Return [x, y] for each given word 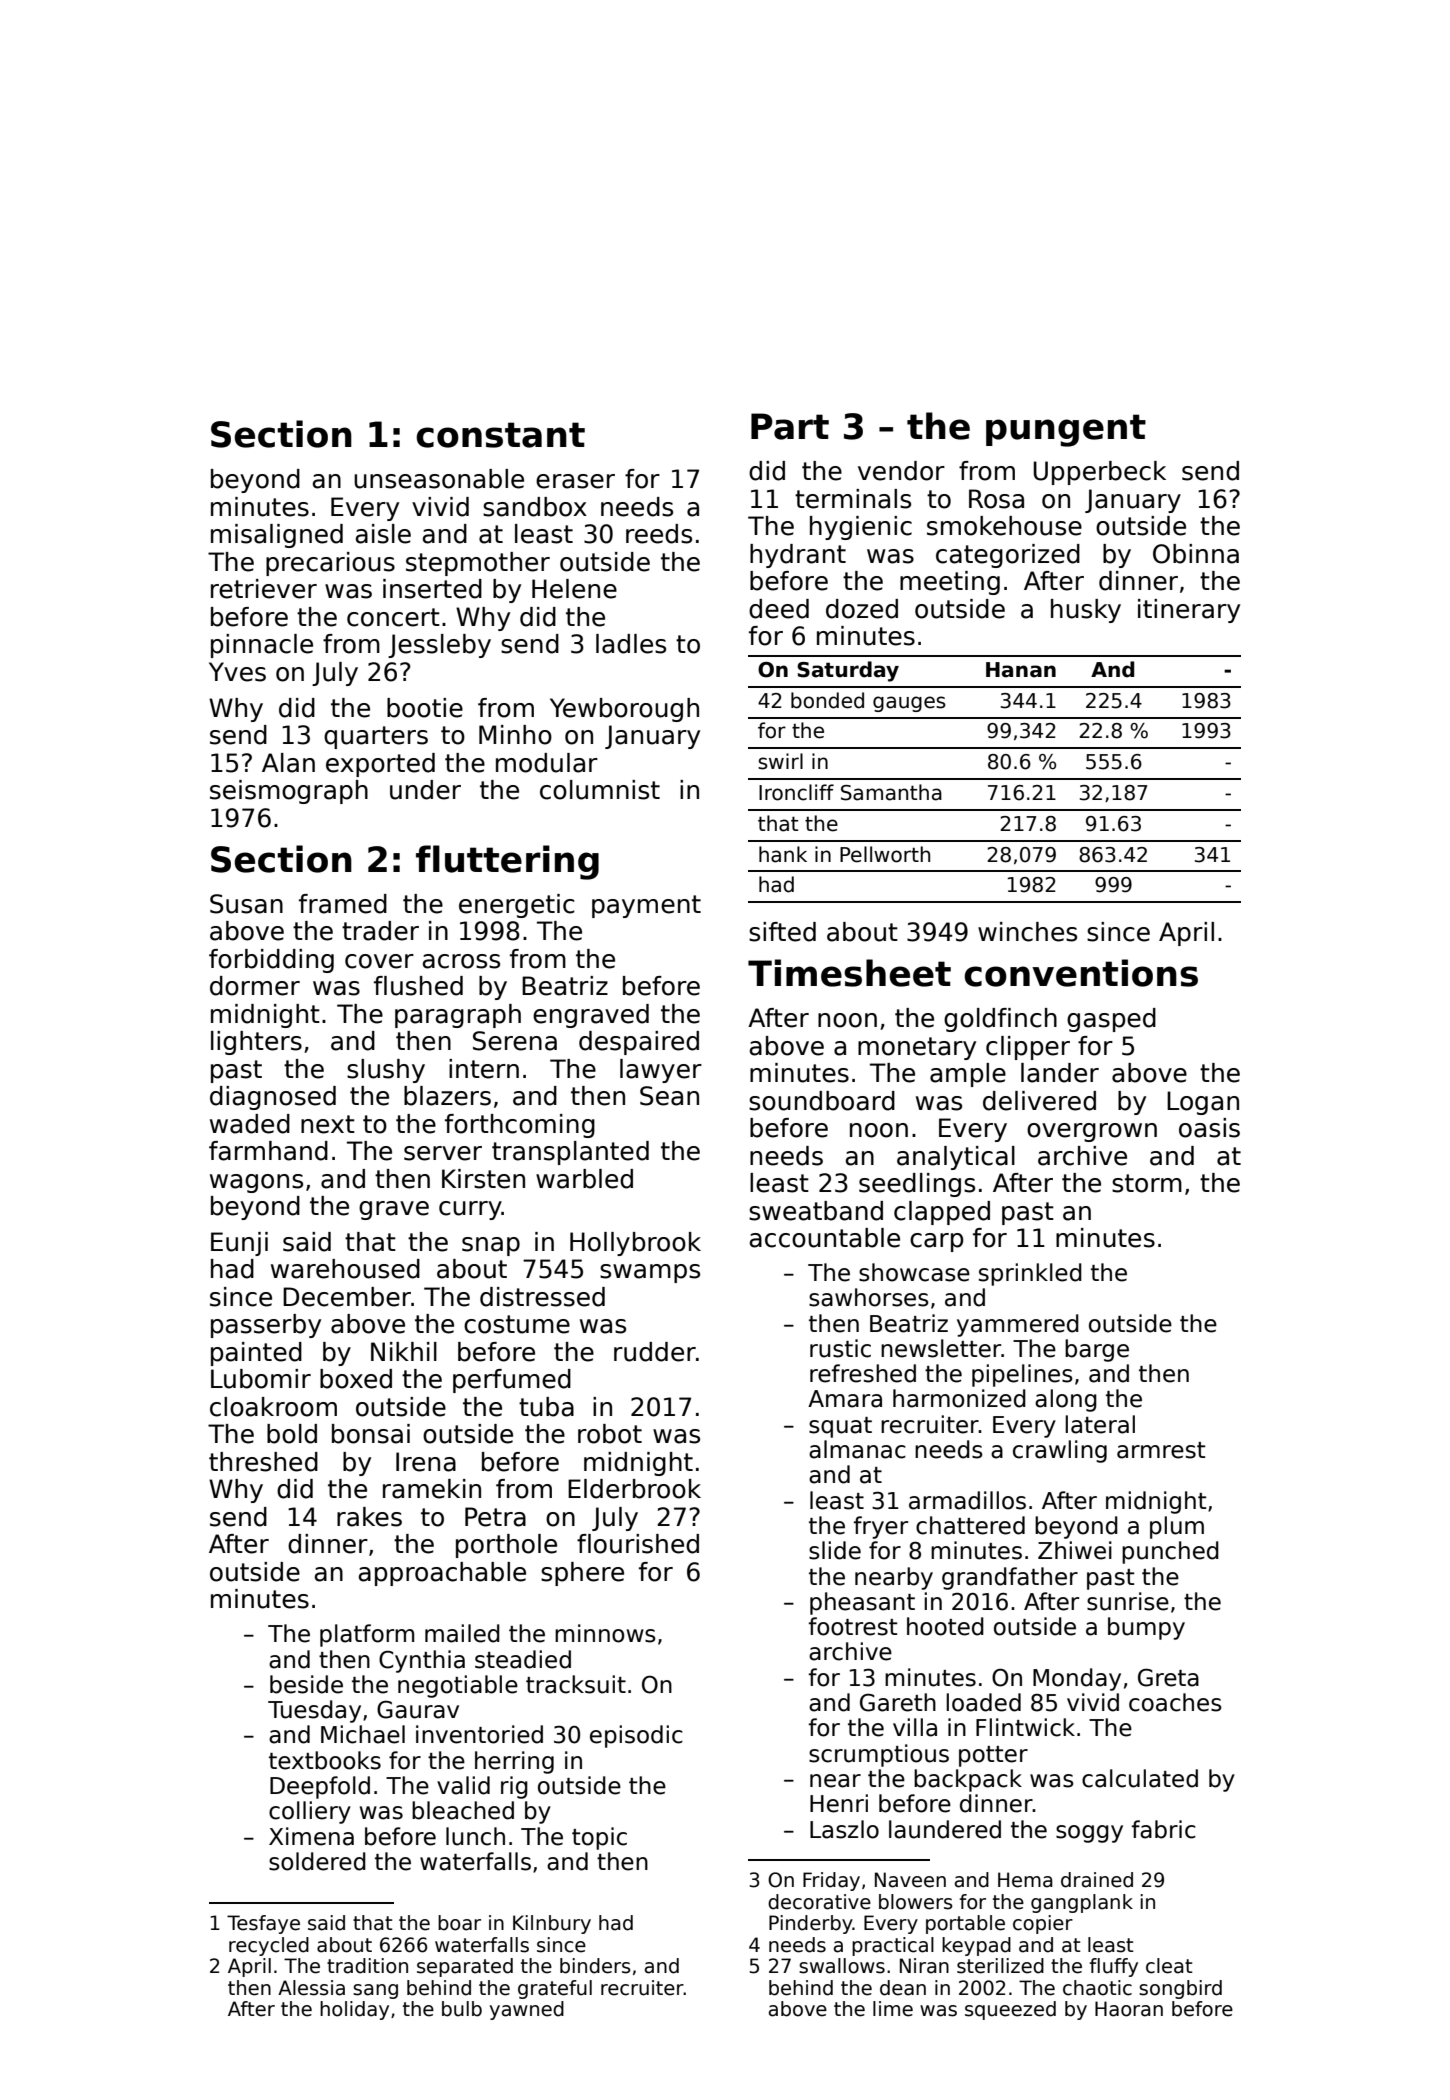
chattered [970, 1525]
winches [1027, 932]
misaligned [277, 536]
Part [790, 426]
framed [343, 904]
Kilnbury [552, 1924]
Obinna [1196, 554]
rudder [655, 1352]
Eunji [239, 1244]
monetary [917, 1048]
